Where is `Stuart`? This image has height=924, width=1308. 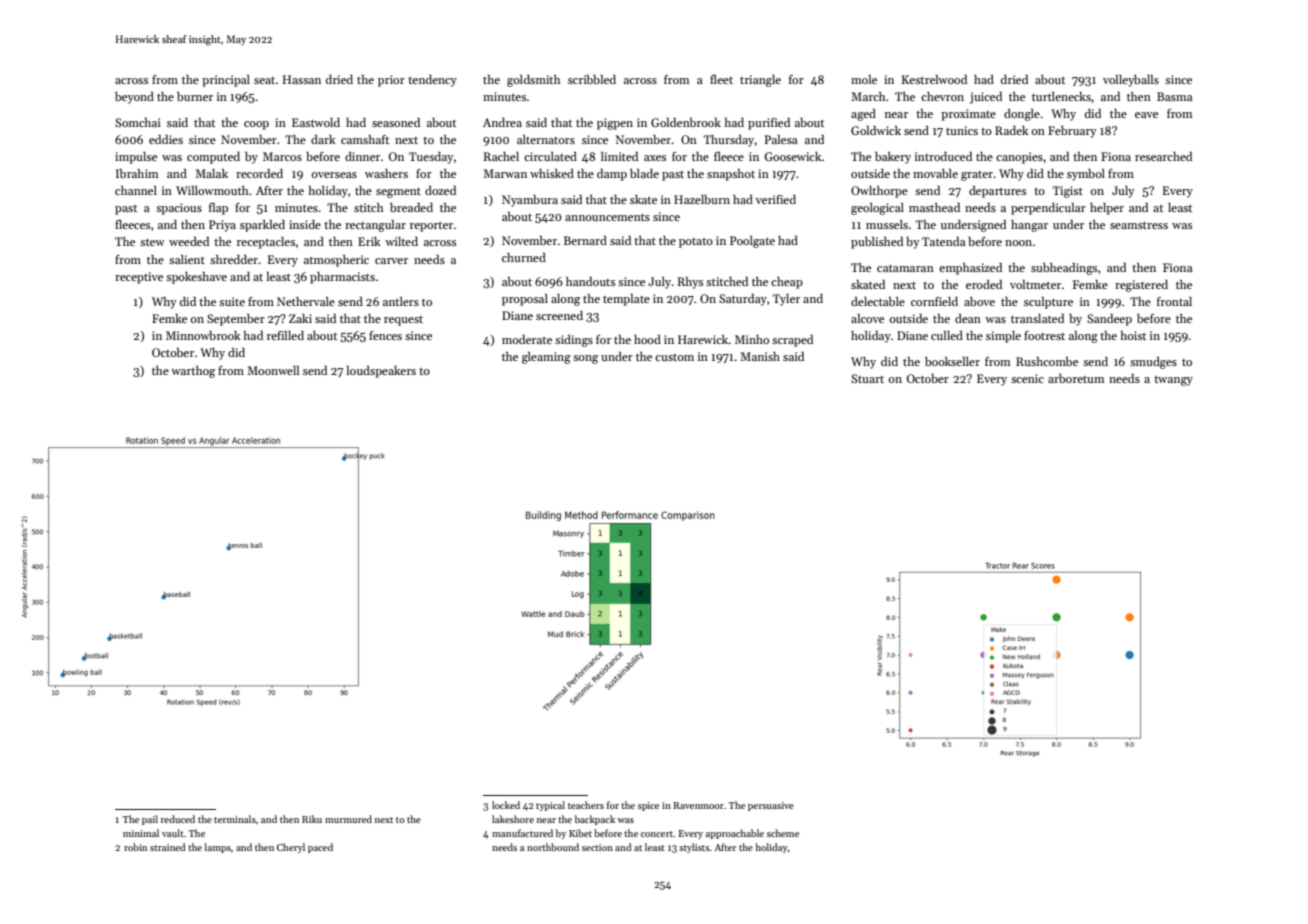 Stuart is located at coordinates (867, 378).
